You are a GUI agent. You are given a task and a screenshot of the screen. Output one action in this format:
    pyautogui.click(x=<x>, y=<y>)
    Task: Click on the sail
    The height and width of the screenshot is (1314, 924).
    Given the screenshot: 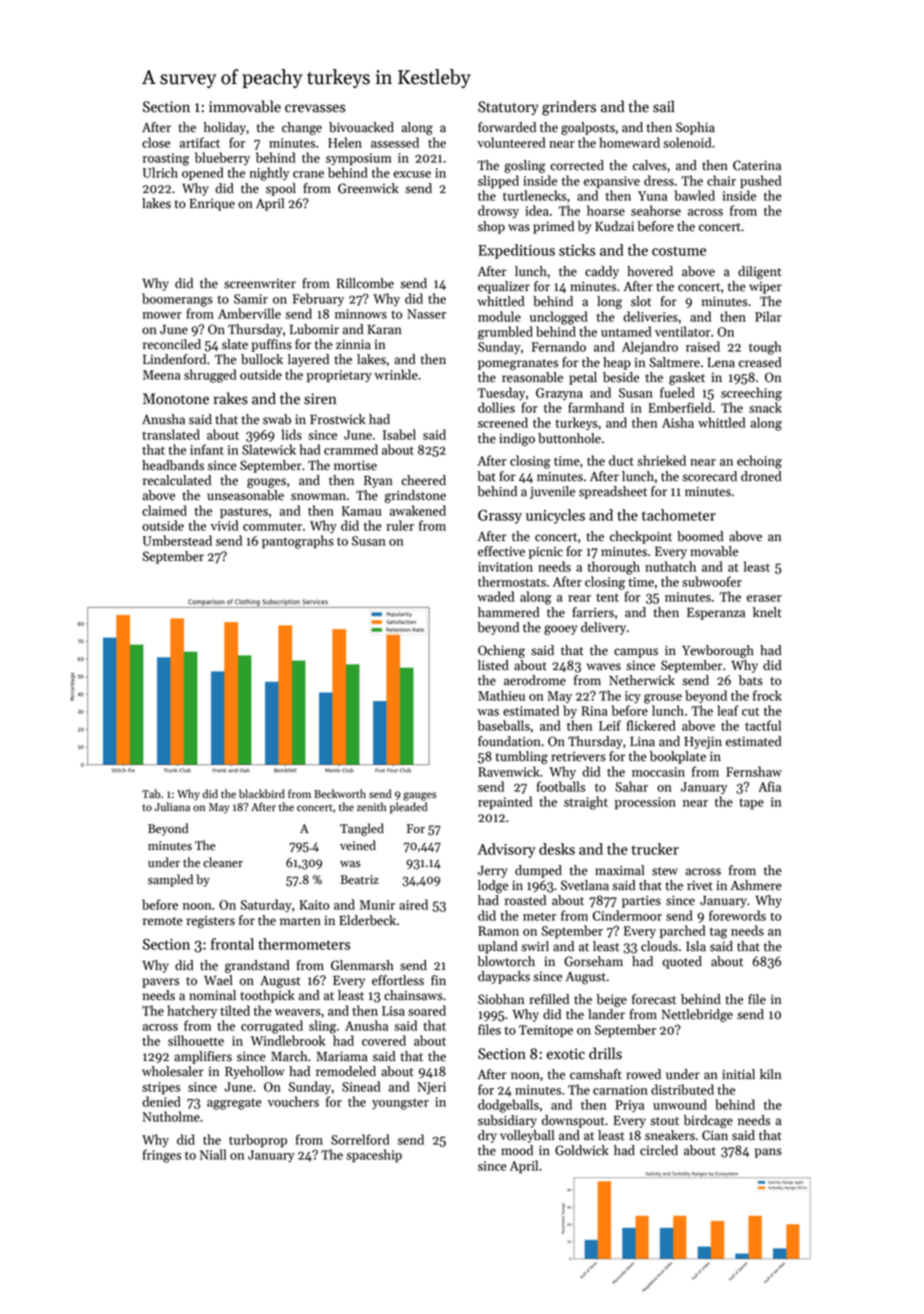 What is the action you would take?
    pyautogui.click(x=664, y=106)
